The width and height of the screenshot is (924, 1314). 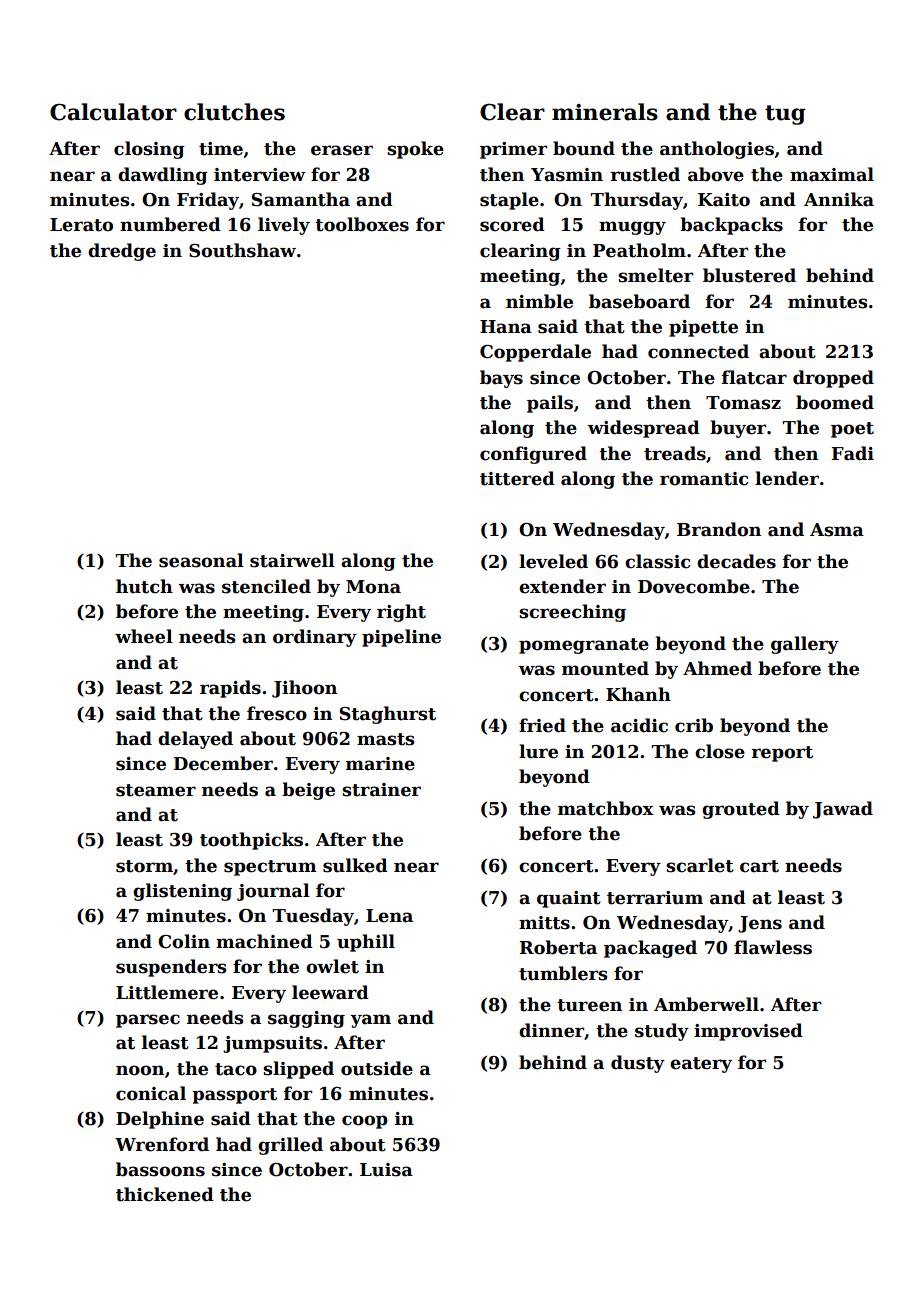 I want to click on parsec, so click(x=148, y=1021).
